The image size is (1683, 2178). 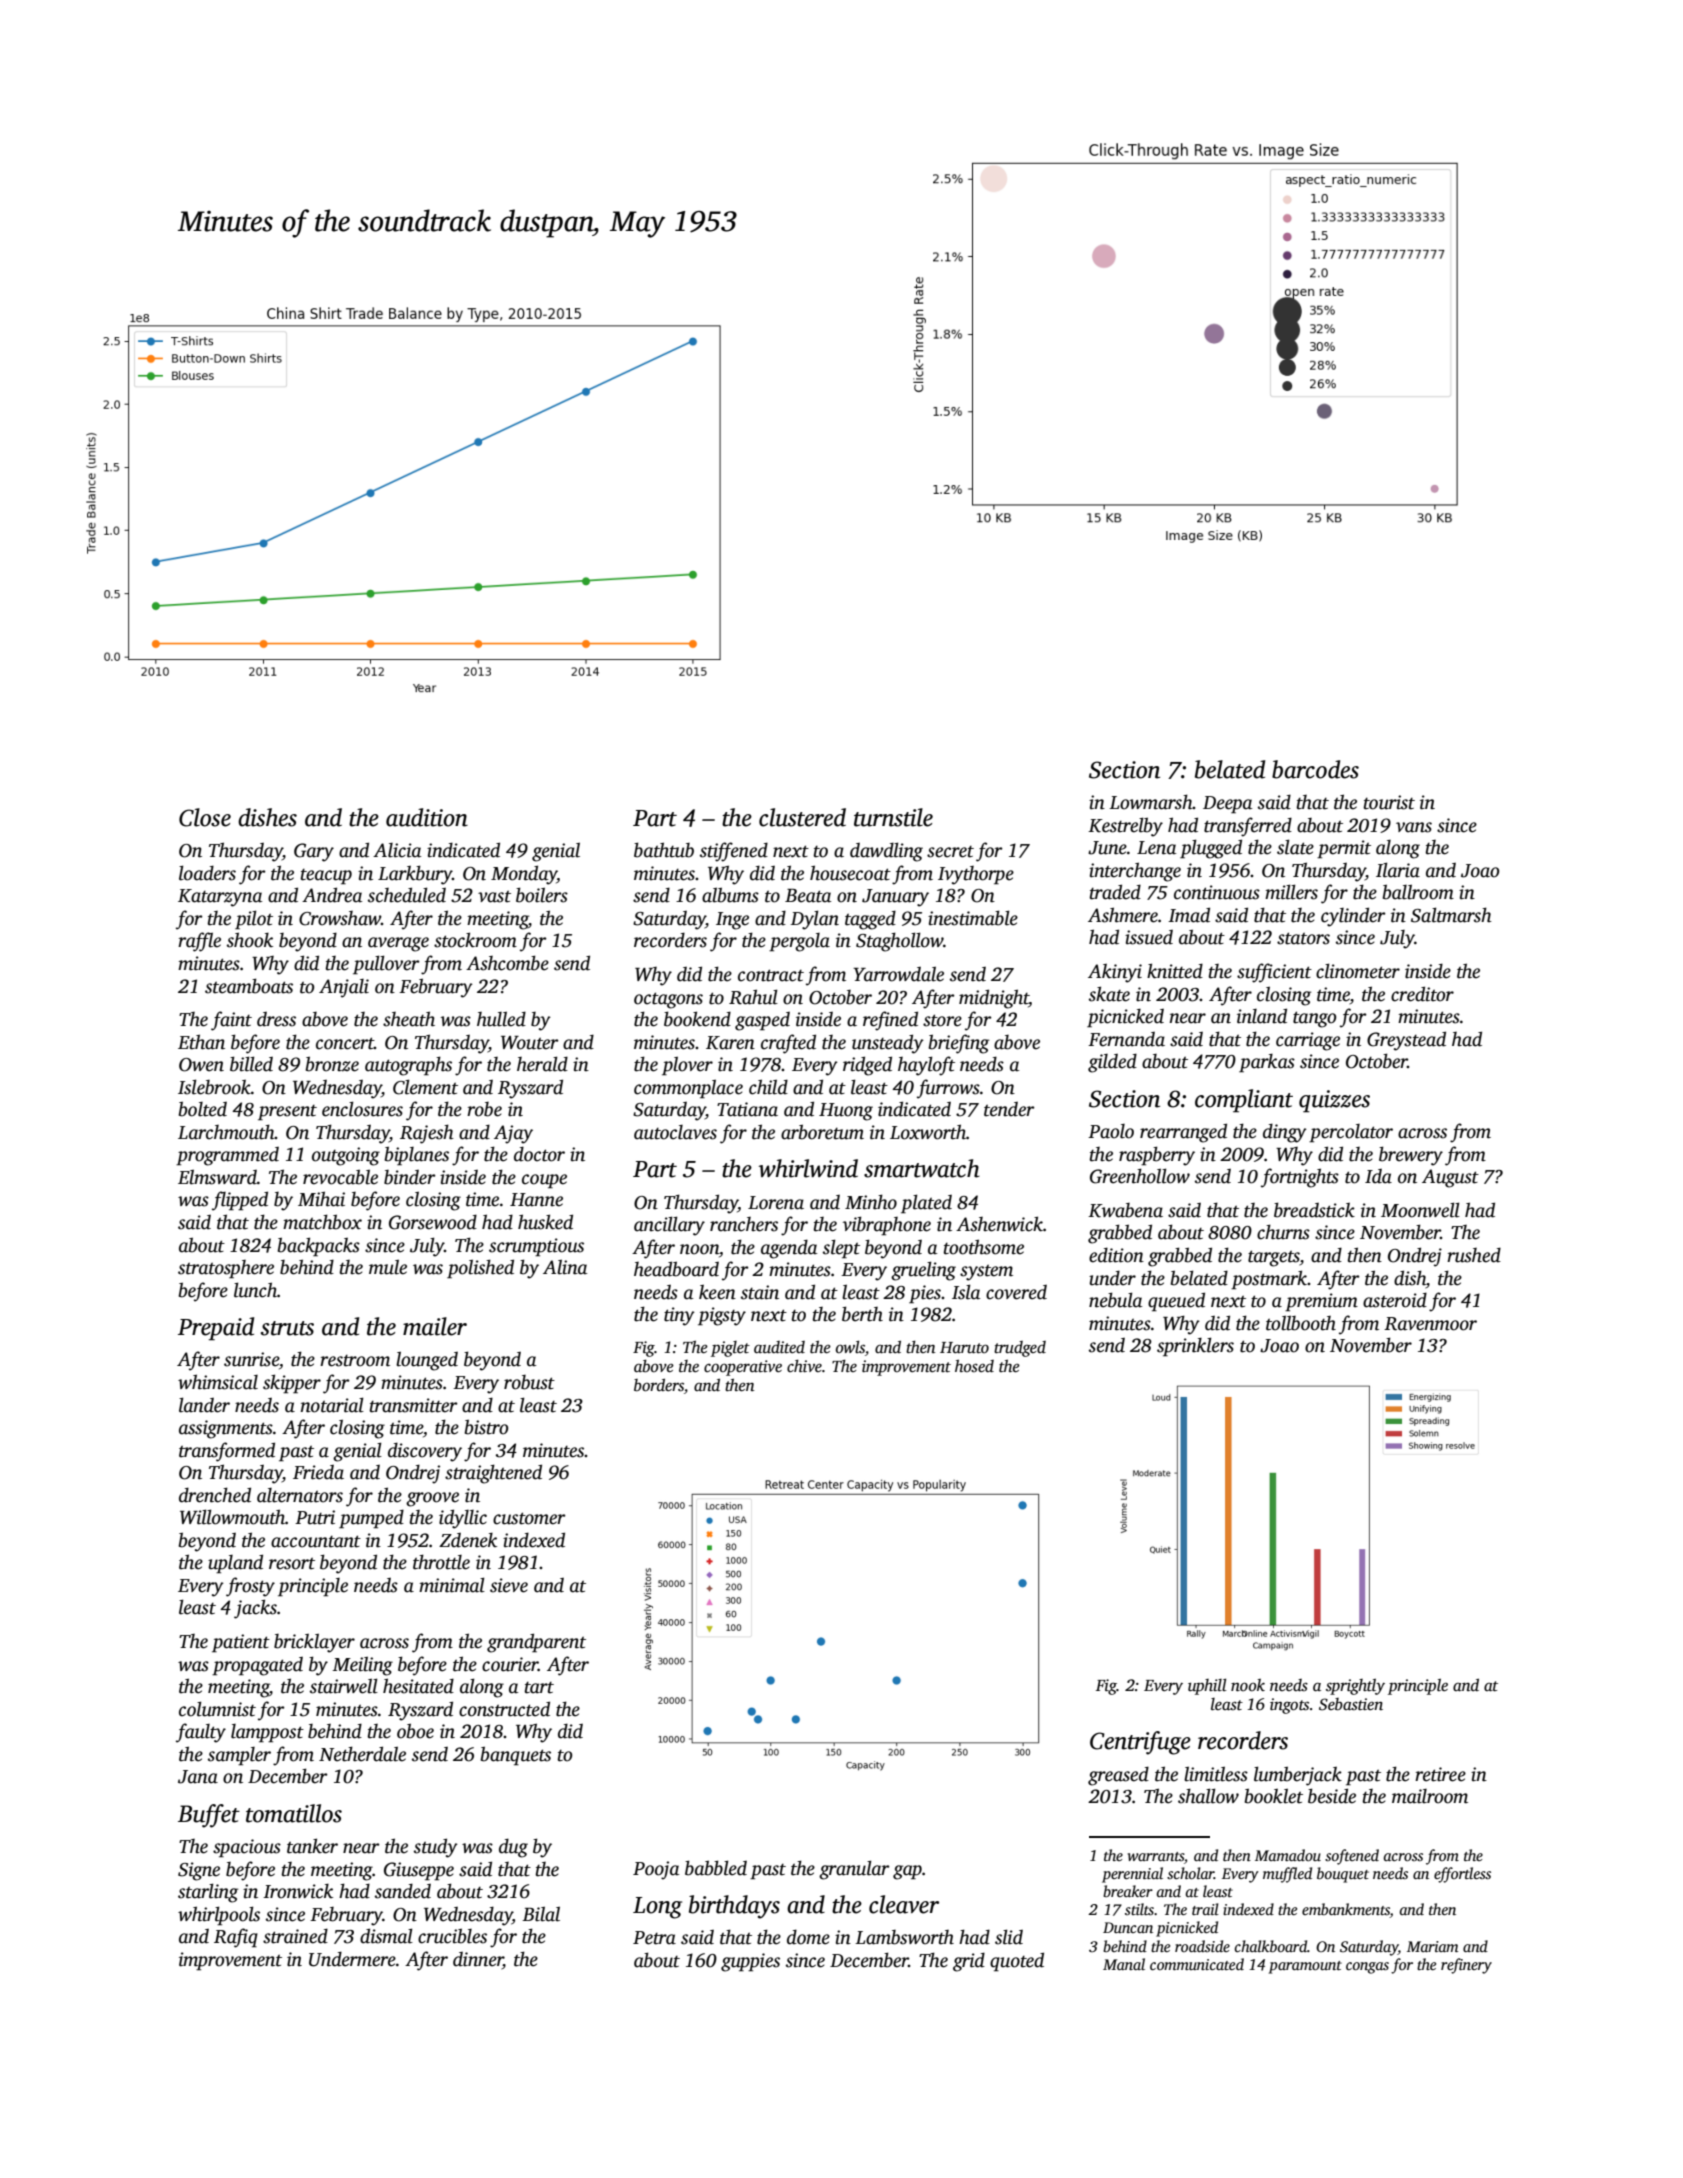 What do you see at coordinates (1283, 1232) in the document?
I see `churns` at bounding box center [1283, 1232].
